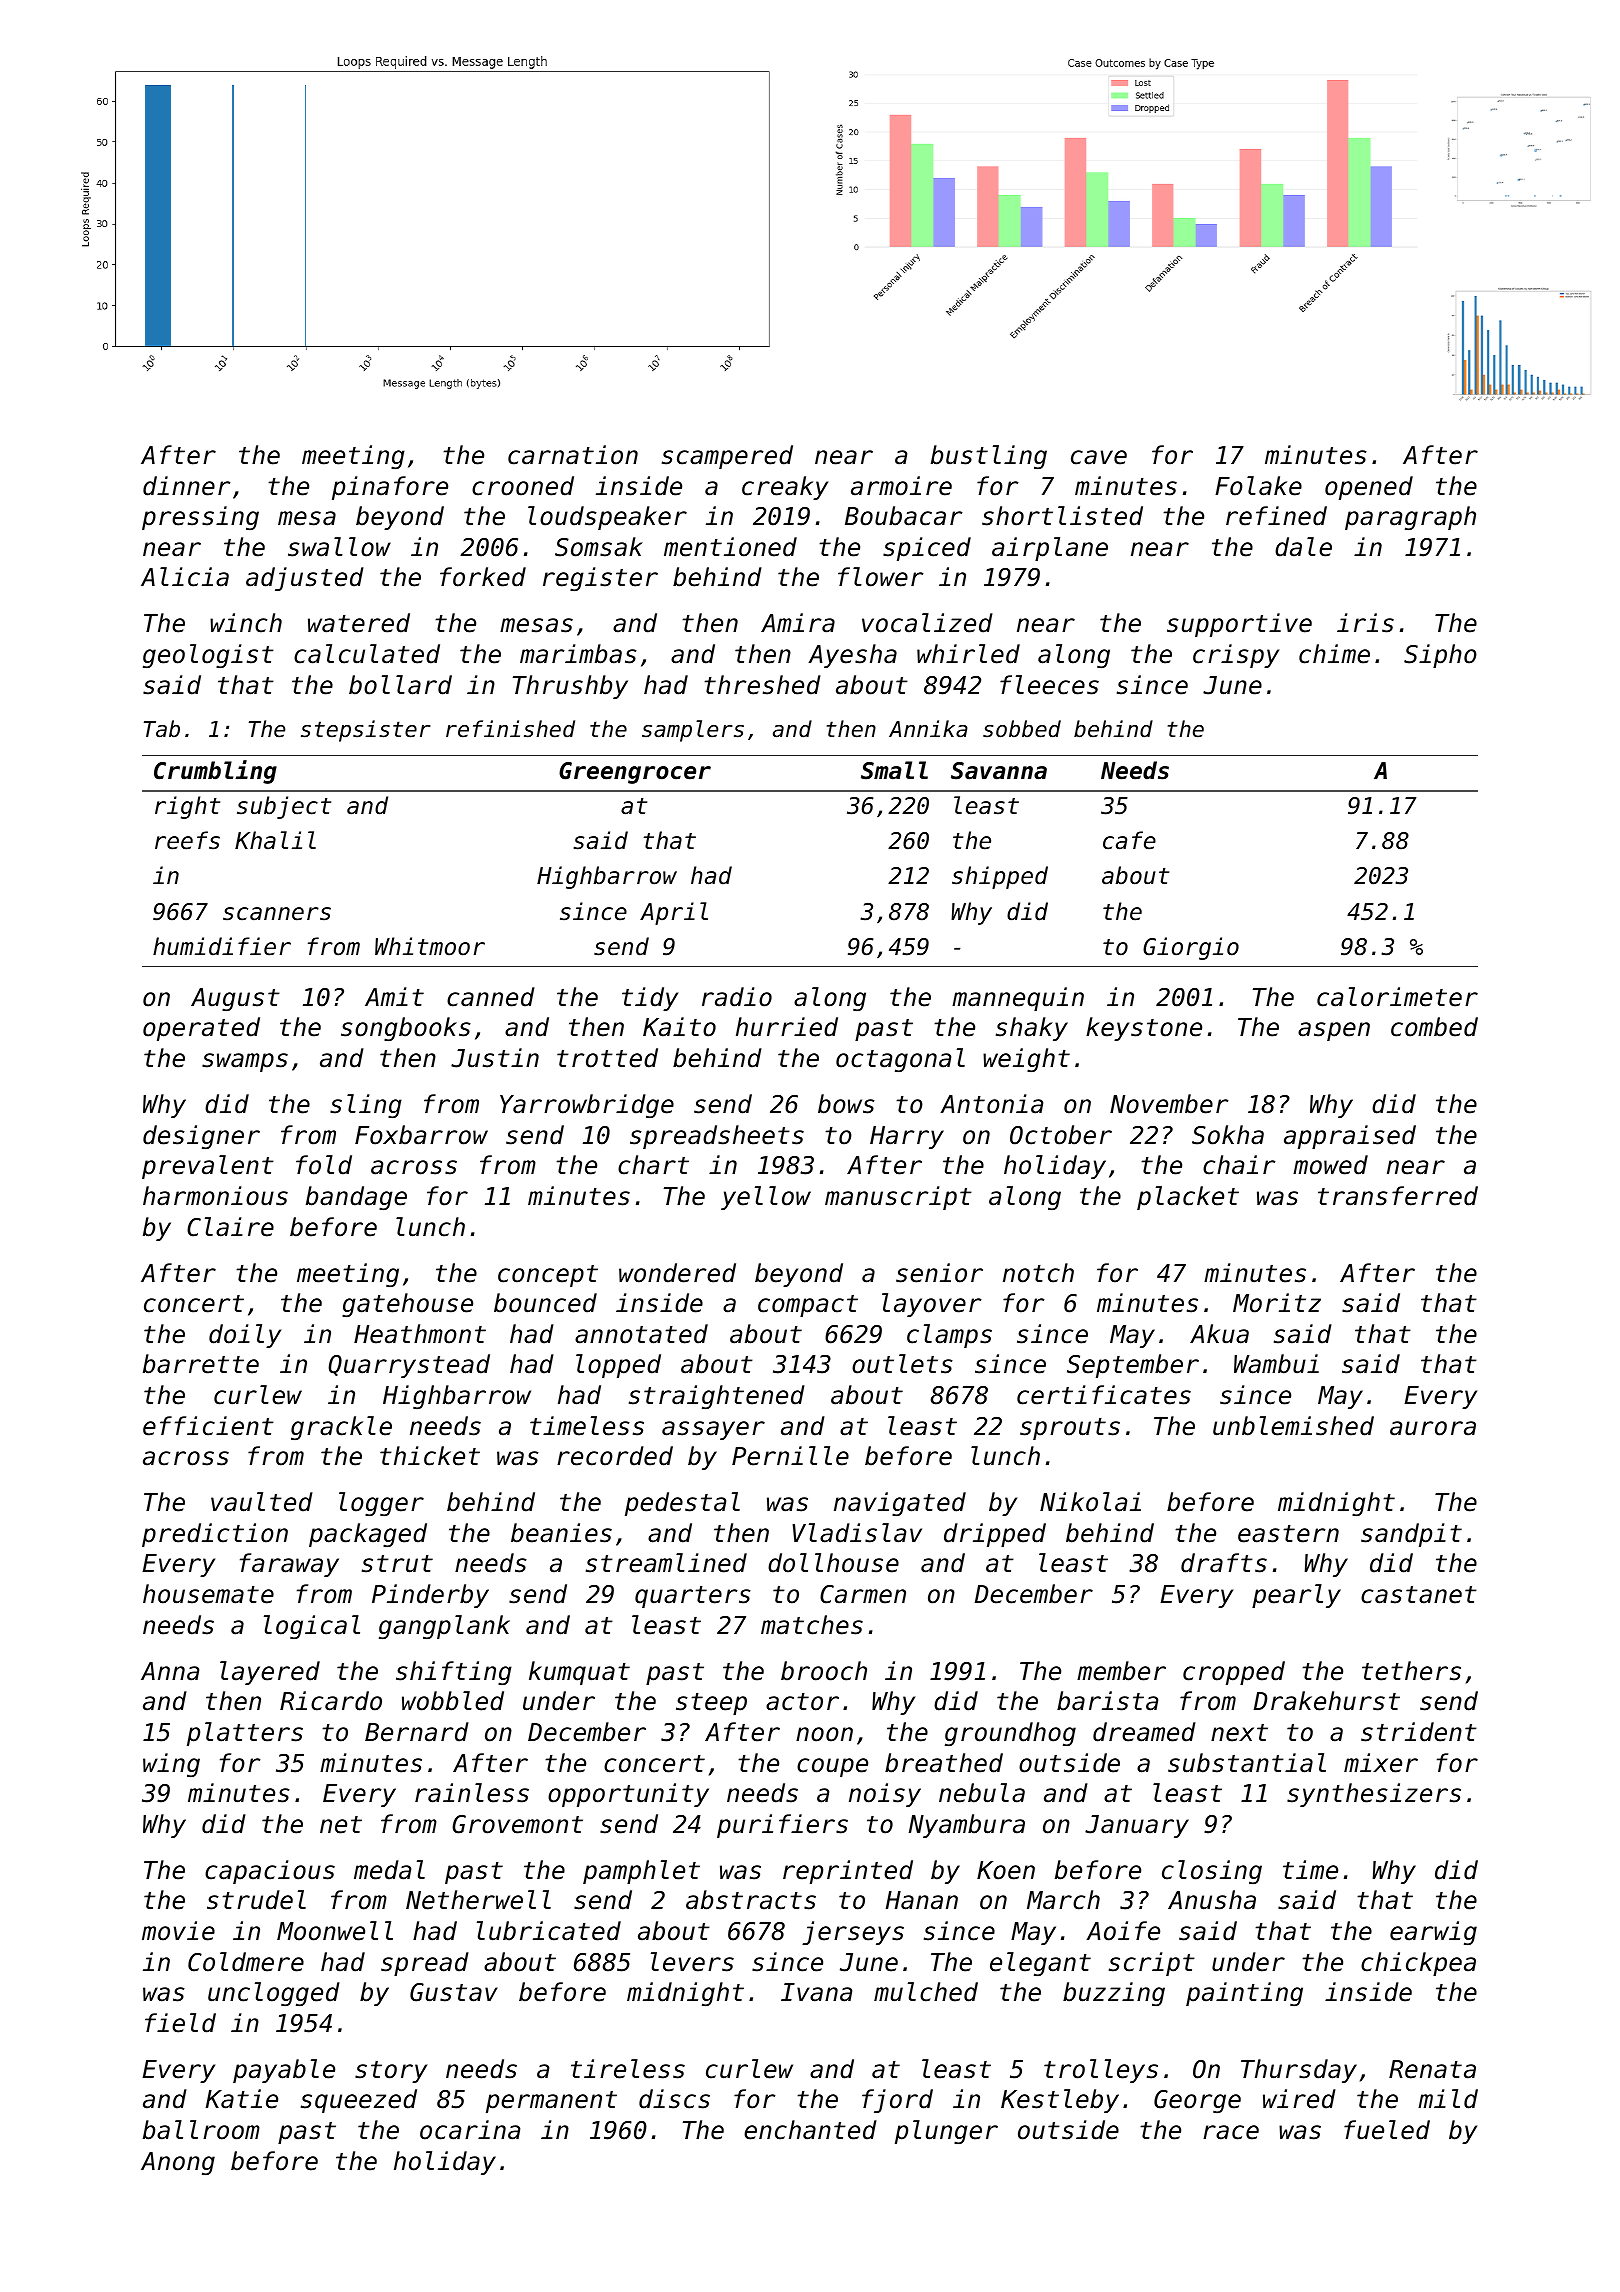 This document has width=1620, height=2292. What do you see at coordinates (1188, 1198) in the document?
I see `placket` at bounding box center [1188, 1198].
